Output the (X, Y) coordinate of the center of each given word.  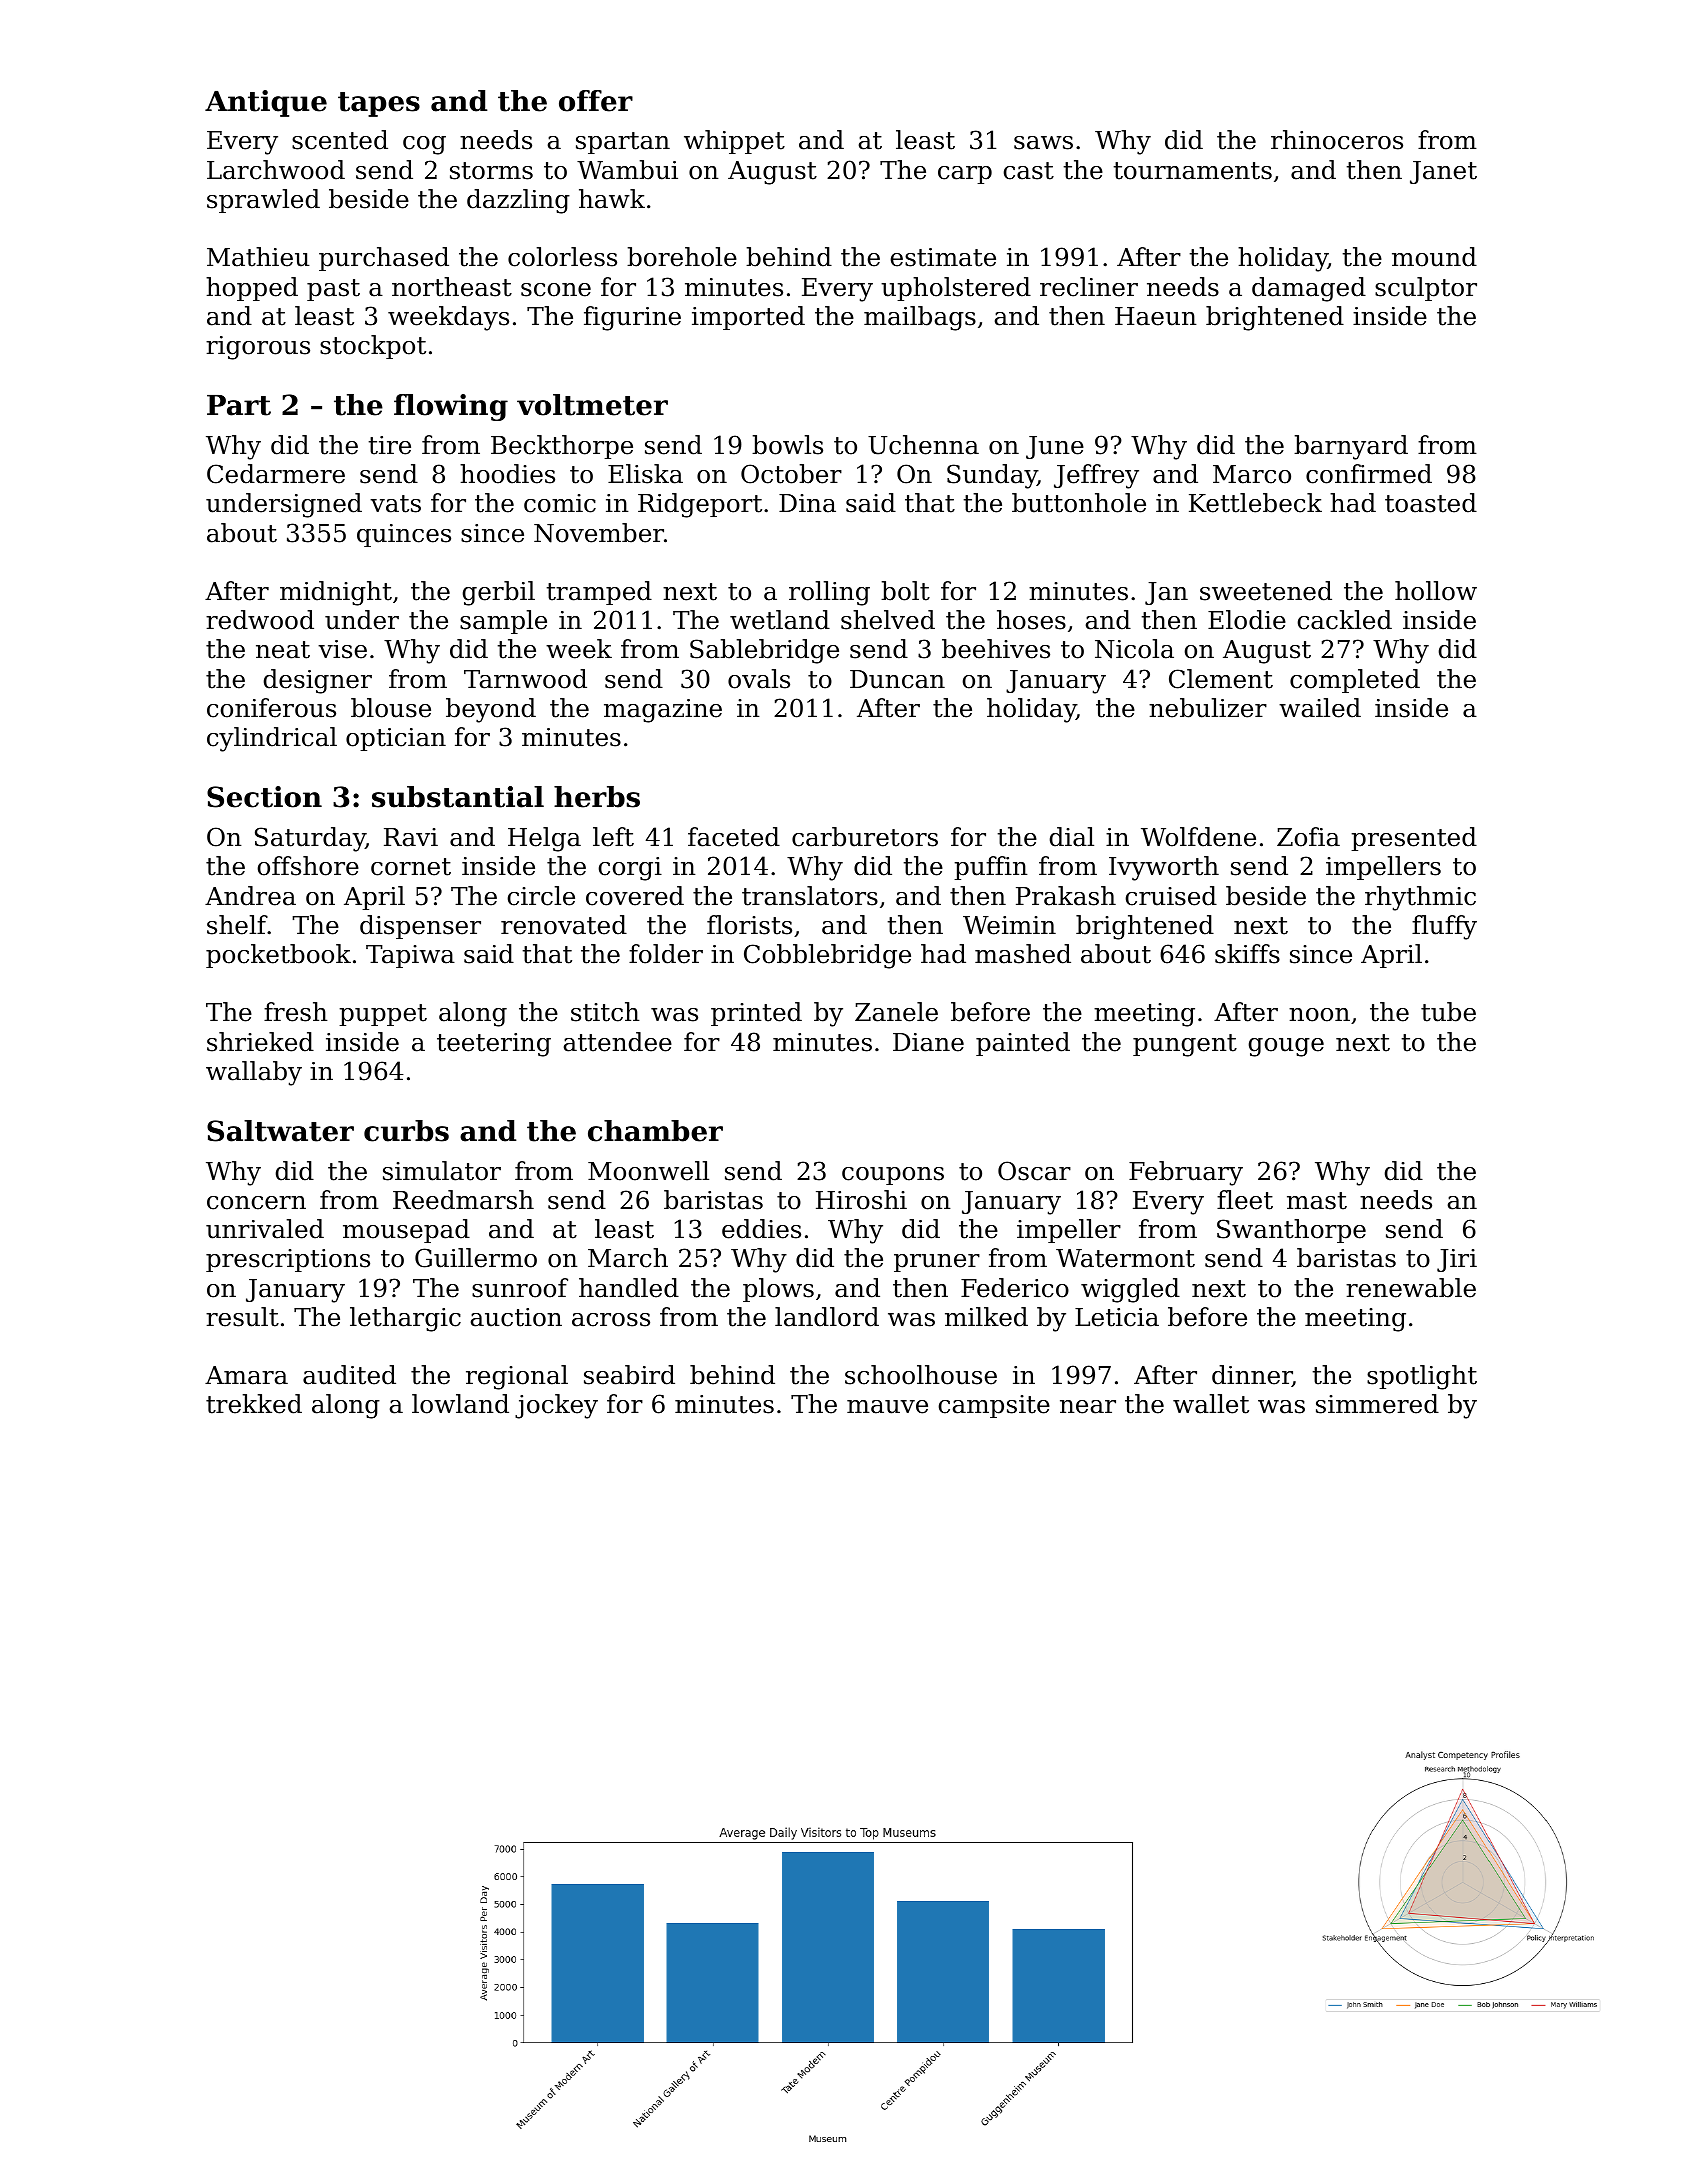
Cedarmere (276, 474)
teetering (494, 1045)
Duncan (897, 679)
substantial (458, 797)
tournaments (1193, 171)
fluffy (1444, 927)
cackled (1345, 620)
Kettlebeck (1255, 503)
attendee (618, 1042)
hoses (1031, 620)
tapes (379, 104)
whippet (734, 142)
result (242, 1317)
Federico (1015, 1288)
